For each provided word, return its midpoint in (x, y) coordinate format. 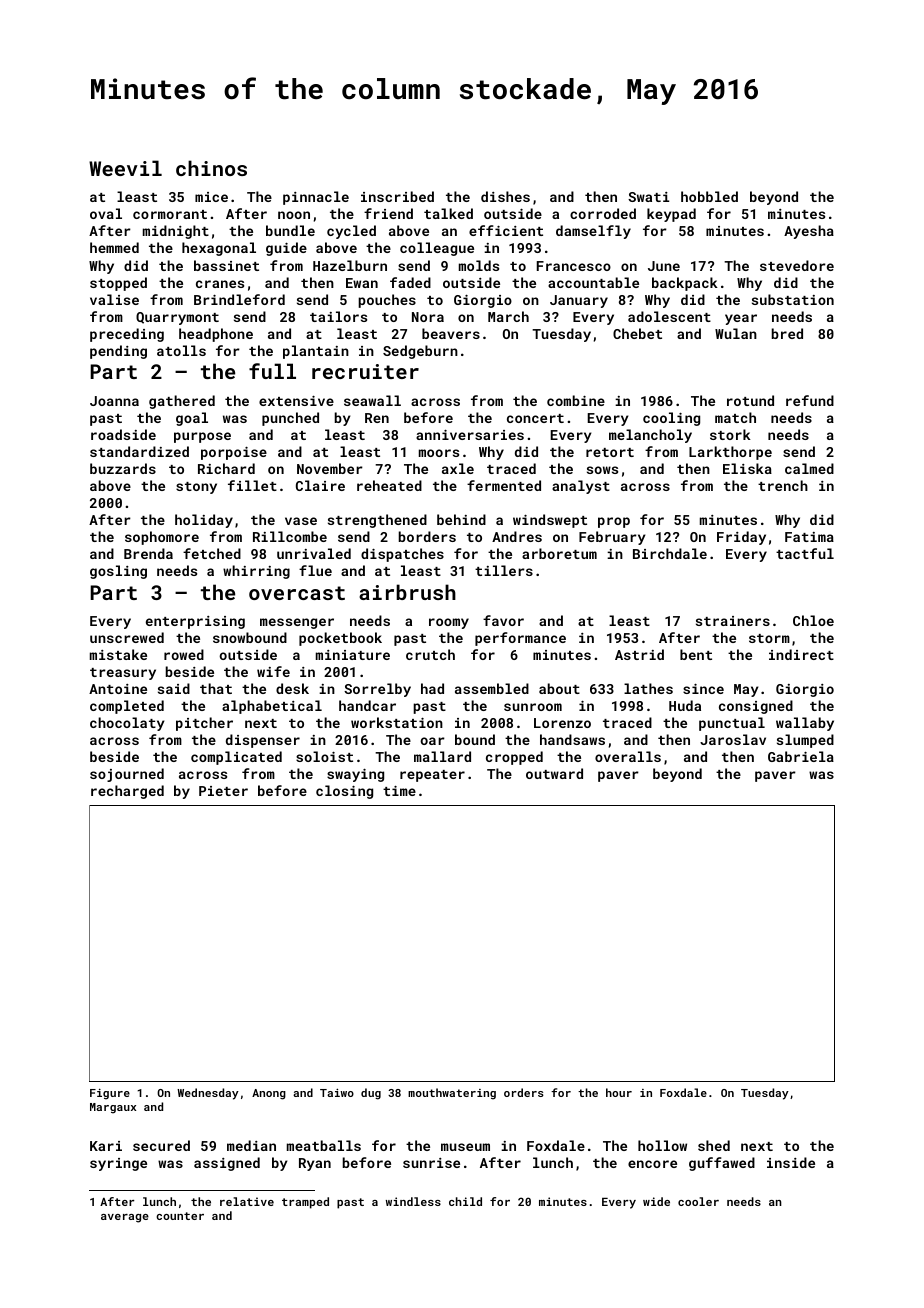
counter (180, 1216)
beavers (451, 333)
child (465, 1201)
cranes (220, 284)
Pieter (223, 791)
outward (554, 773)
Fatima (809, 537)
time (399, 791)
